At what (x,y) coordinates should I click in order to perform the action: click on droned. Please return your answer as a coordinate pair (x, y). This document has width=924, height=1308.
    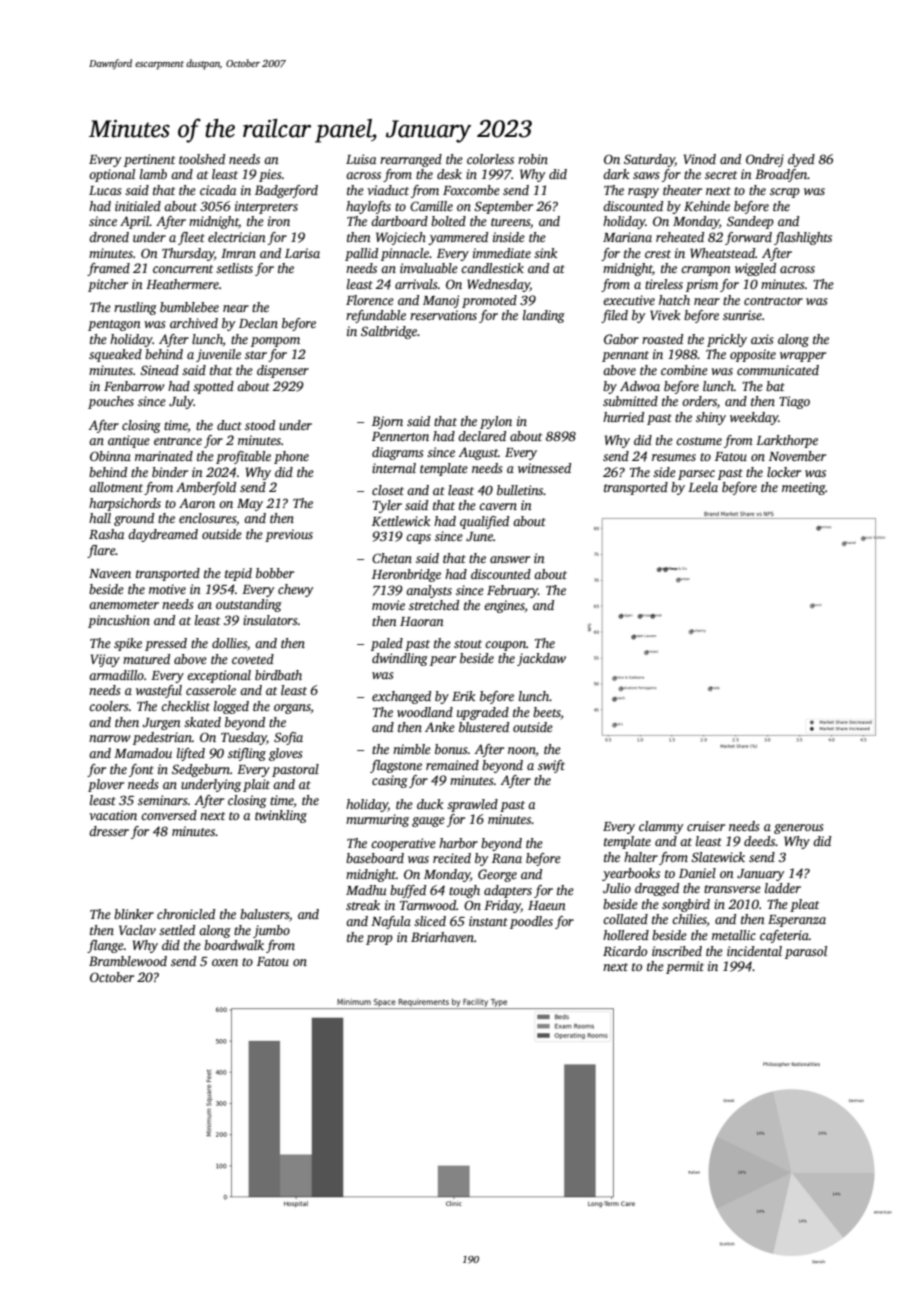
    Looking at the image, I should click on (109, 237).
